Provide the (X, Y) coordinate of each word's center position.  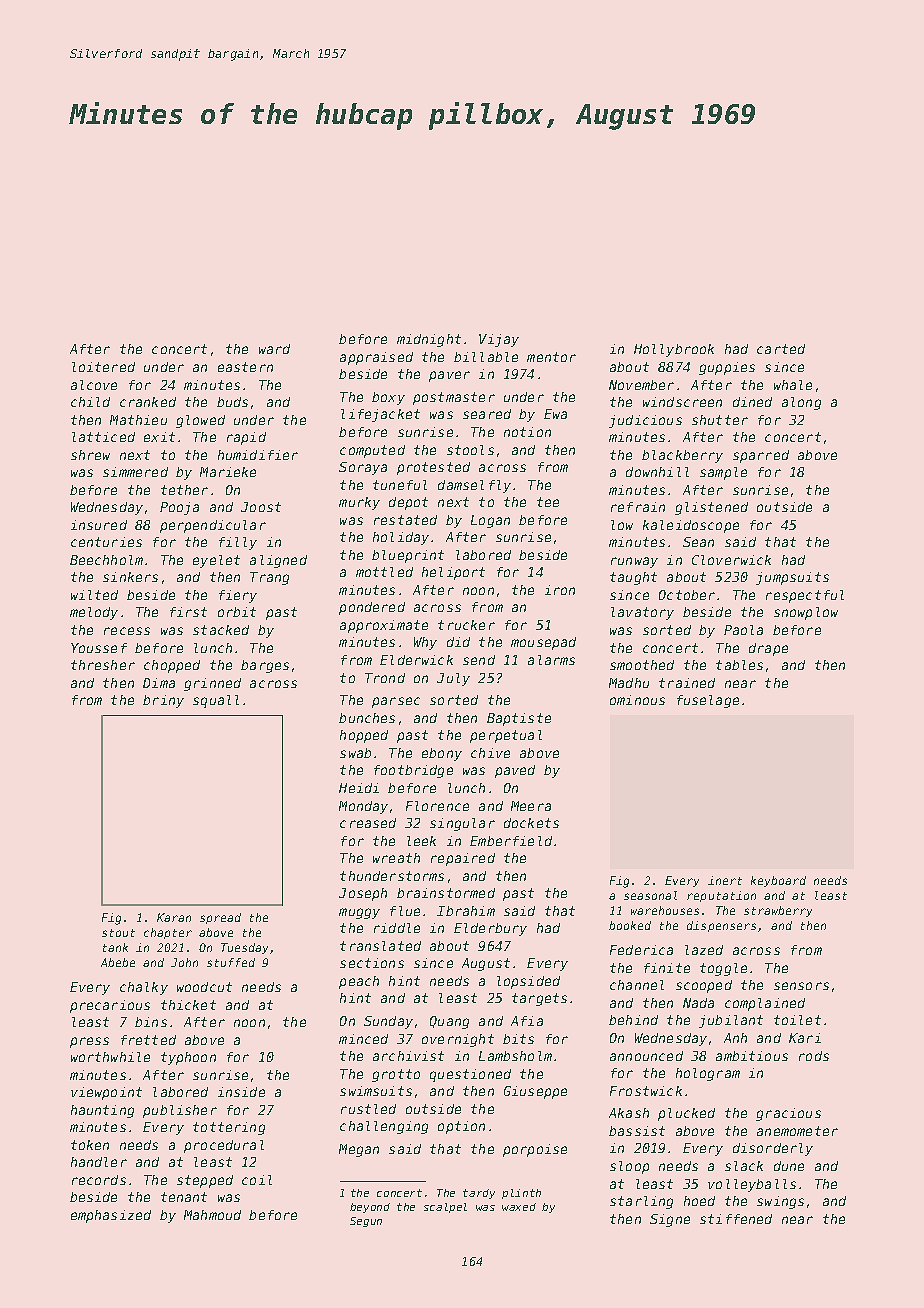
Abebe (118, 962)
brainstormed (446, 893)
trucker (466, 625)
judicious (645, 421)
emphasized (111, 1216)
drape (768, 649)
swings (780, 1202)
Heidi (359, 788)
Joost (261, 507)
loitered (103, 367)
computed (372, 451)
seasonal (650, 895)
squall (216, 701)
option (461, 1127)
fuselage (708, 701)
